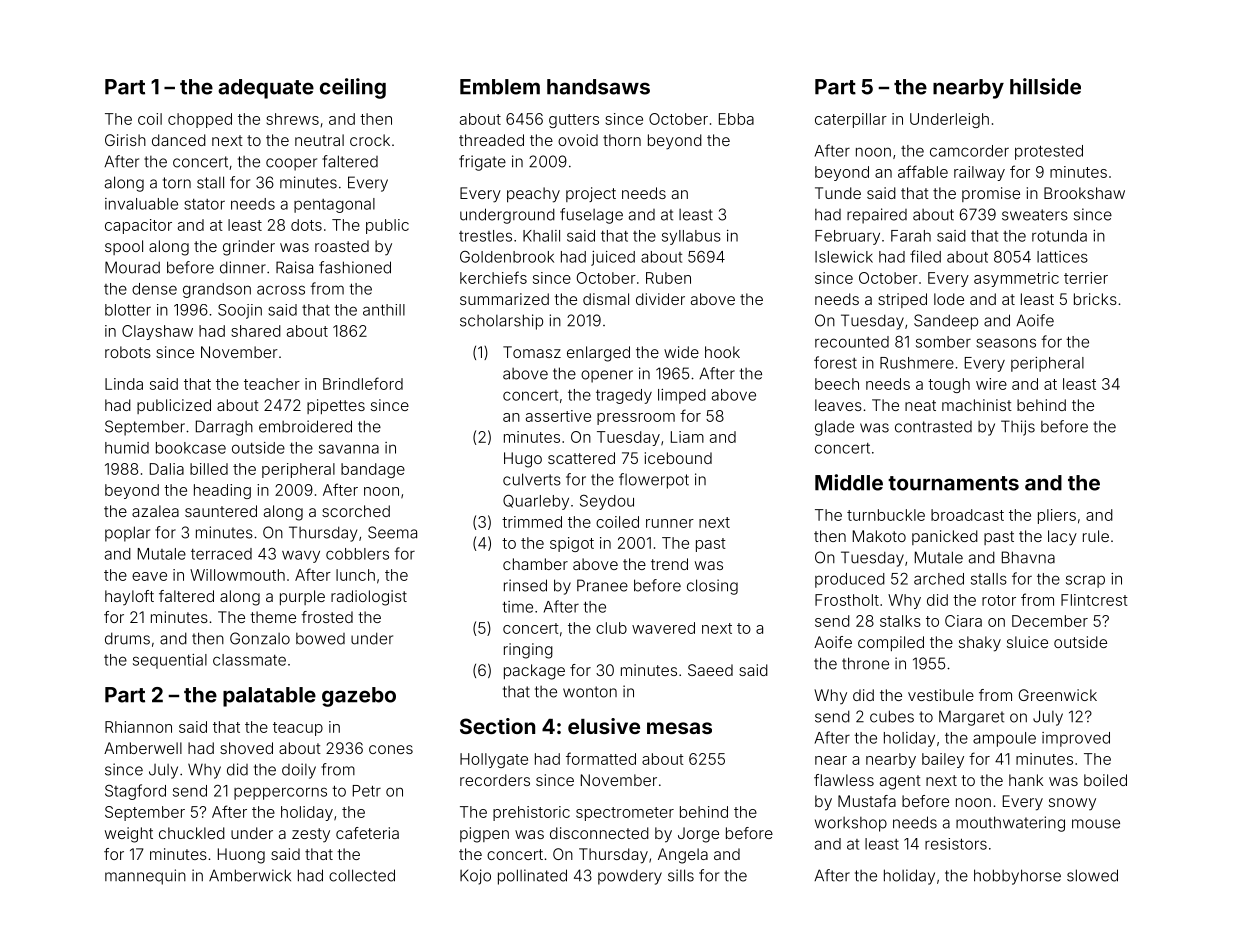 This screenshot has height=952, width=1233. I want to click on Flintcrest, so click(1094, 600).
